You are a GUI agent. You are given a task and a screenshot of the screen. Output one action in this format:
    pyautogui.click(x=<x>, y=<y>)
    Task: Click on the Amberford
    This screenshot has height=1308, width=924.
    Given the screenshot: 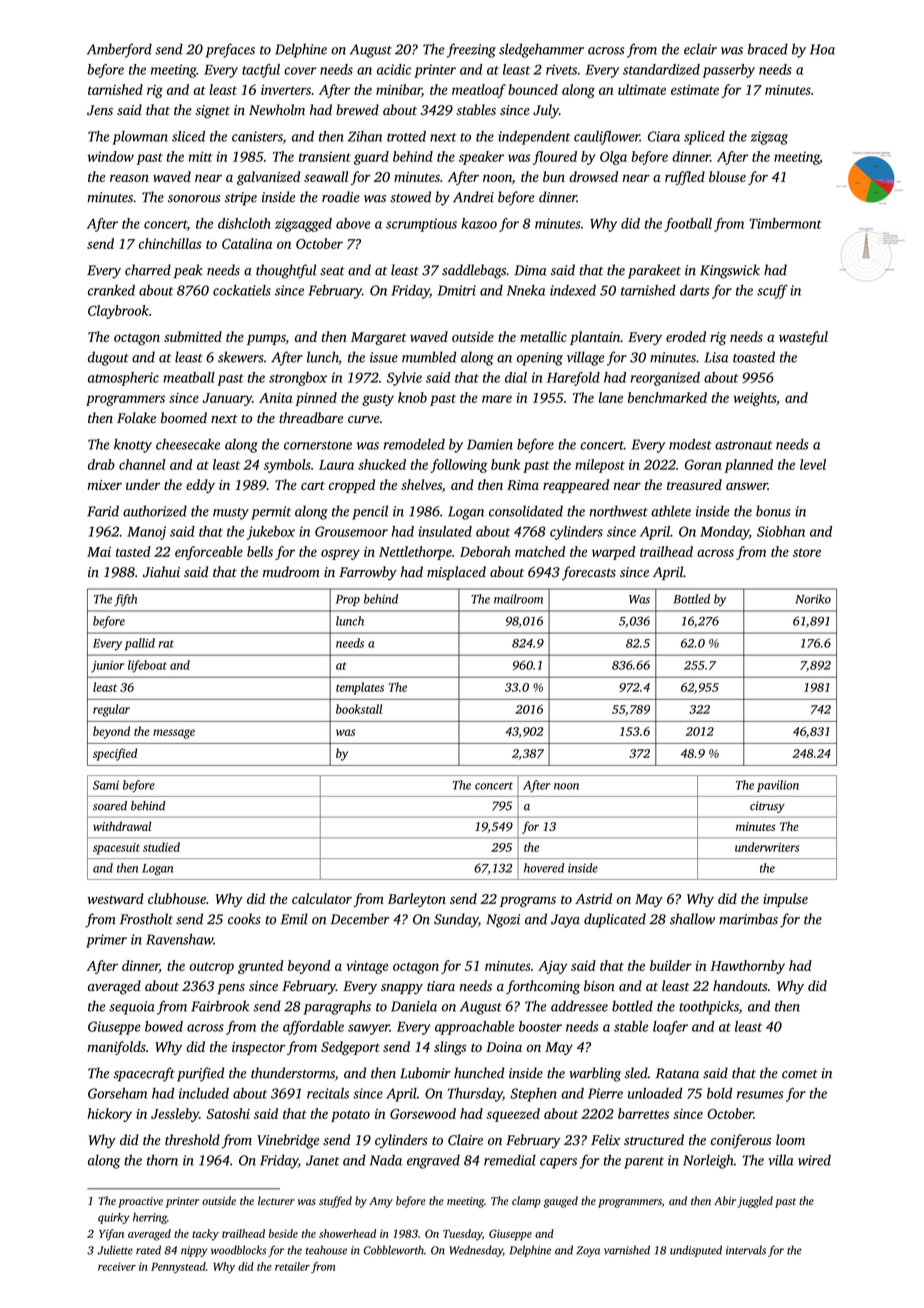 What is the action you would take?
    pyautogui.click(x=119, y=50)
